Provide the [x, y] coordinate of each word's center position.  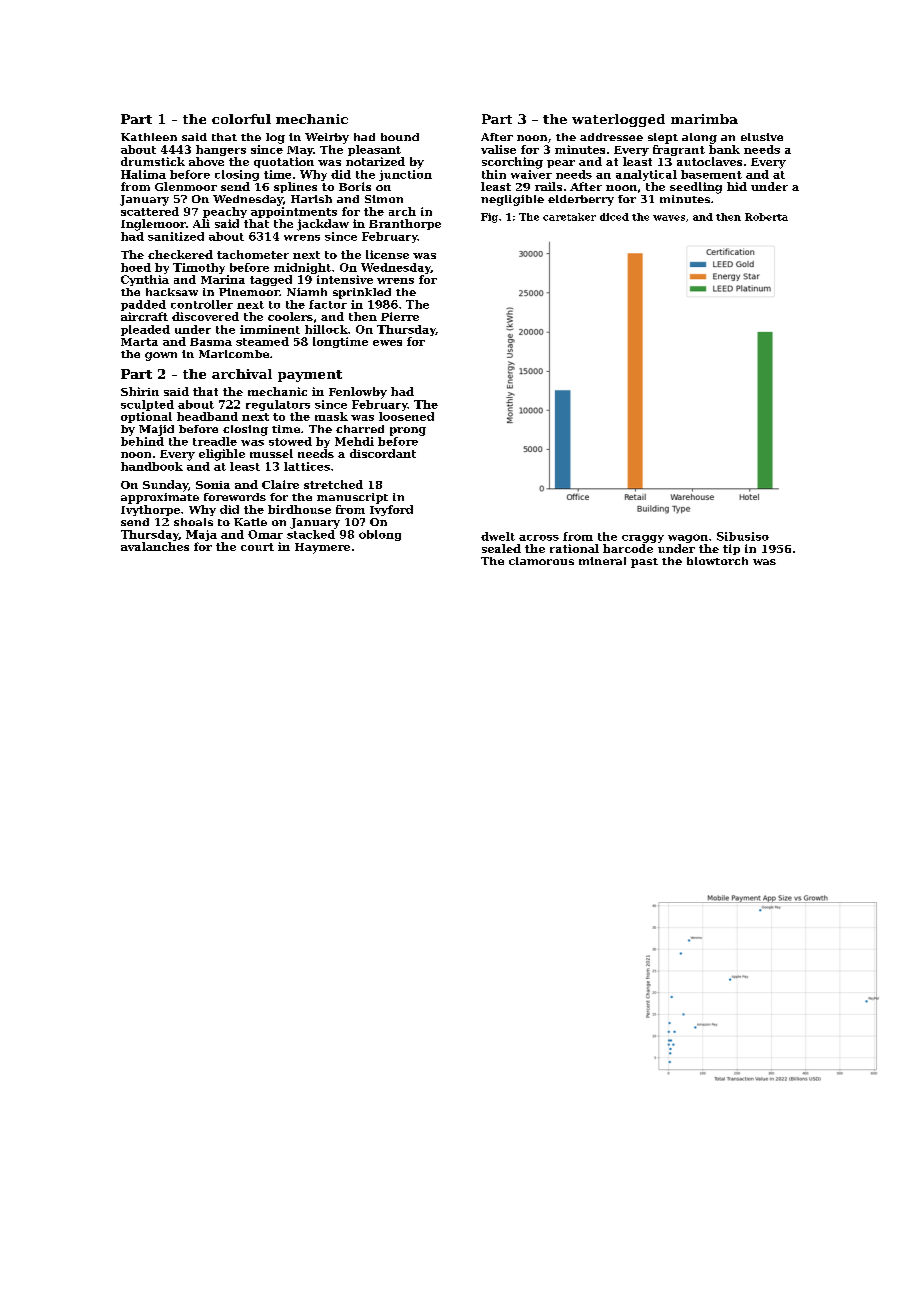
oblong [380, 535]
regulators [278, 405]
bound [400, 137]
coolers [290, 316]
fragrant [679, 150]
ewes [387, 343]
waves [669, 218]
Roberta [766, 217]
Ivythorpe [150, 510]
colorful [241, 119]
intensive [345, 279]
